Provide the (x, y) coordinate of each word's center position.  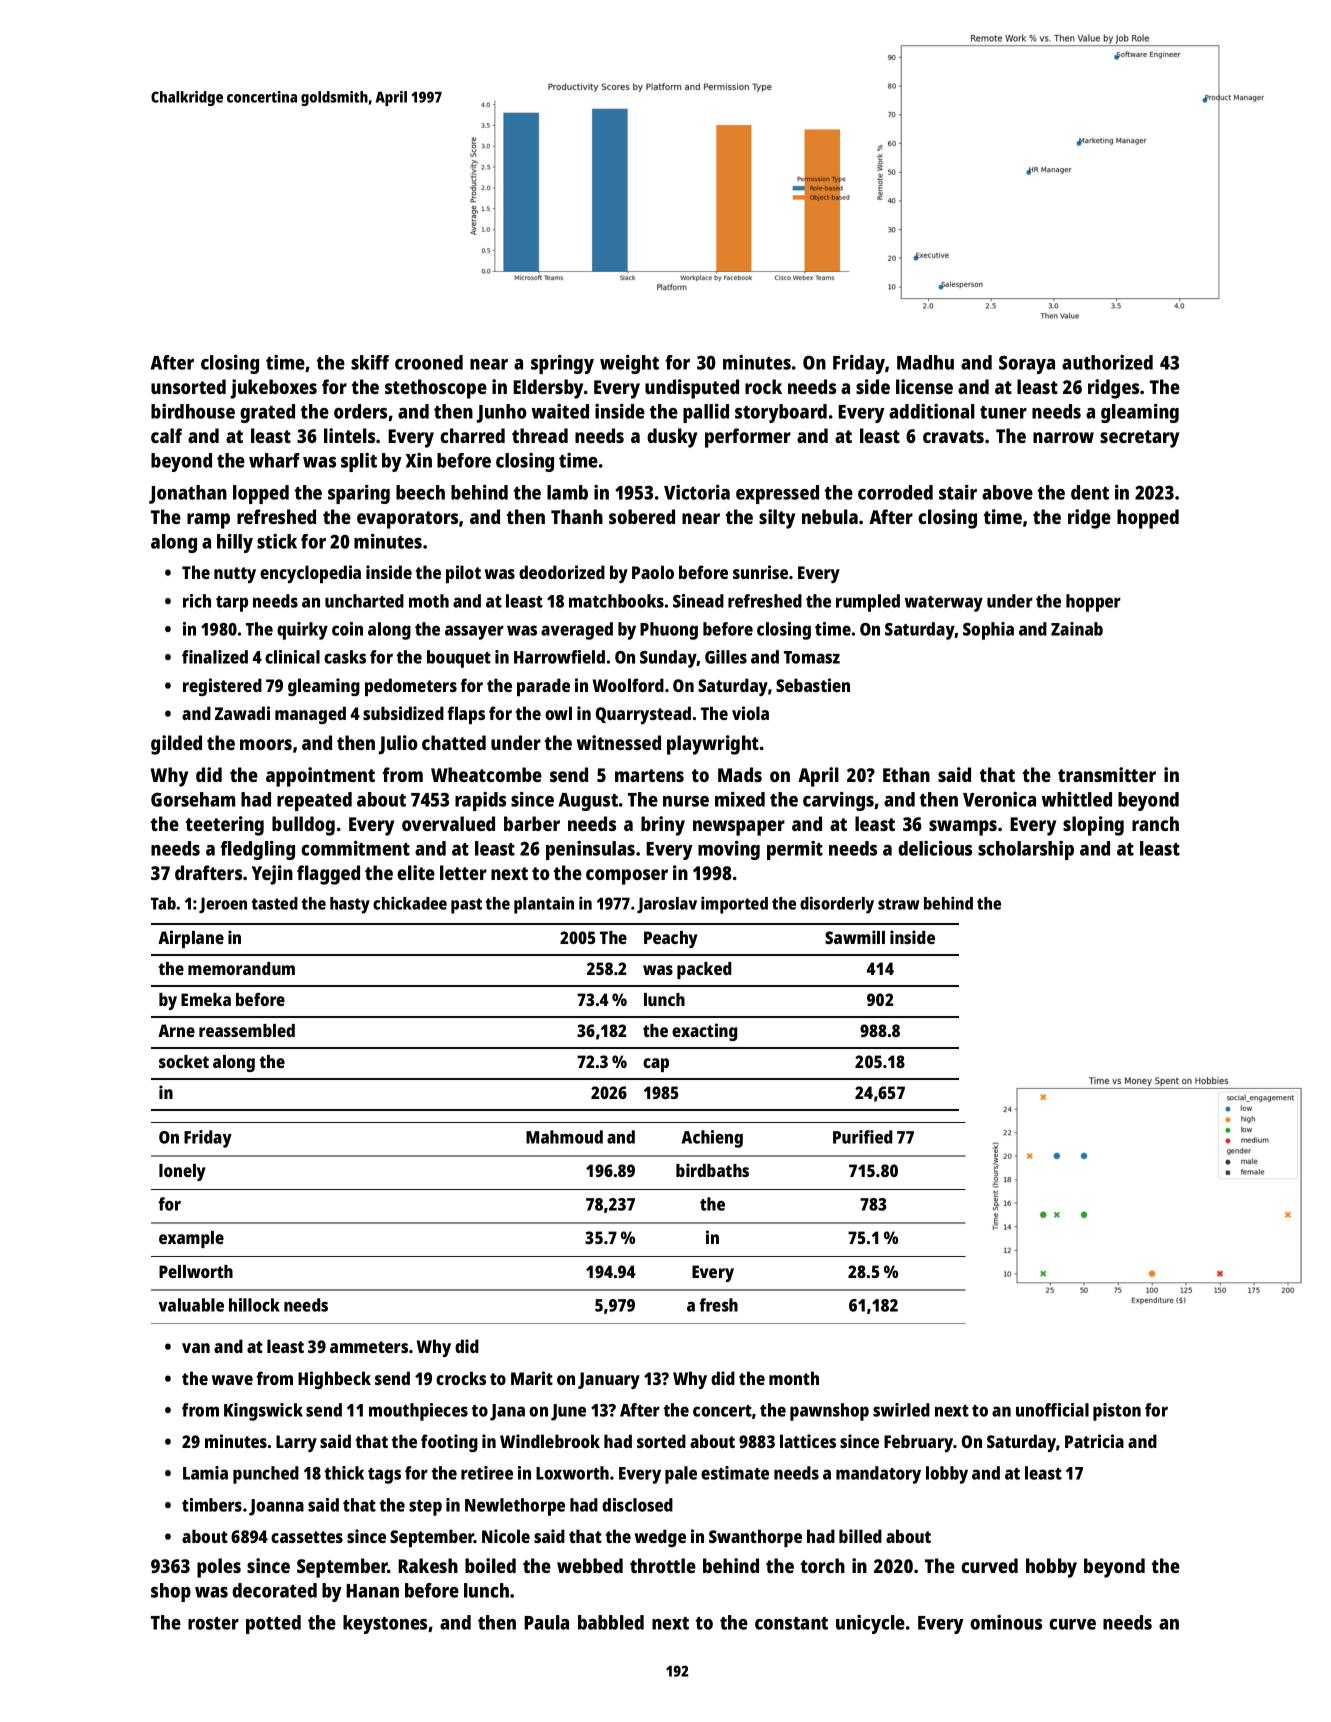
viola (750, 713)
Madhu (925, 362)
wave (232, 1380)
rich (197, 601)
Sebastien (813, 685)
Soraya (1027, 364)
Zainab (1077, 629)
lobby (947, 1475)
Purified (862, 1137)
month (794, 1378)
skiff (370, 362)
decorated (274, 1590)
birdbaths (712, 1170)
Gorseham (193, 799)
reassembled (247, 1030)
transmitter (1107, 774)
